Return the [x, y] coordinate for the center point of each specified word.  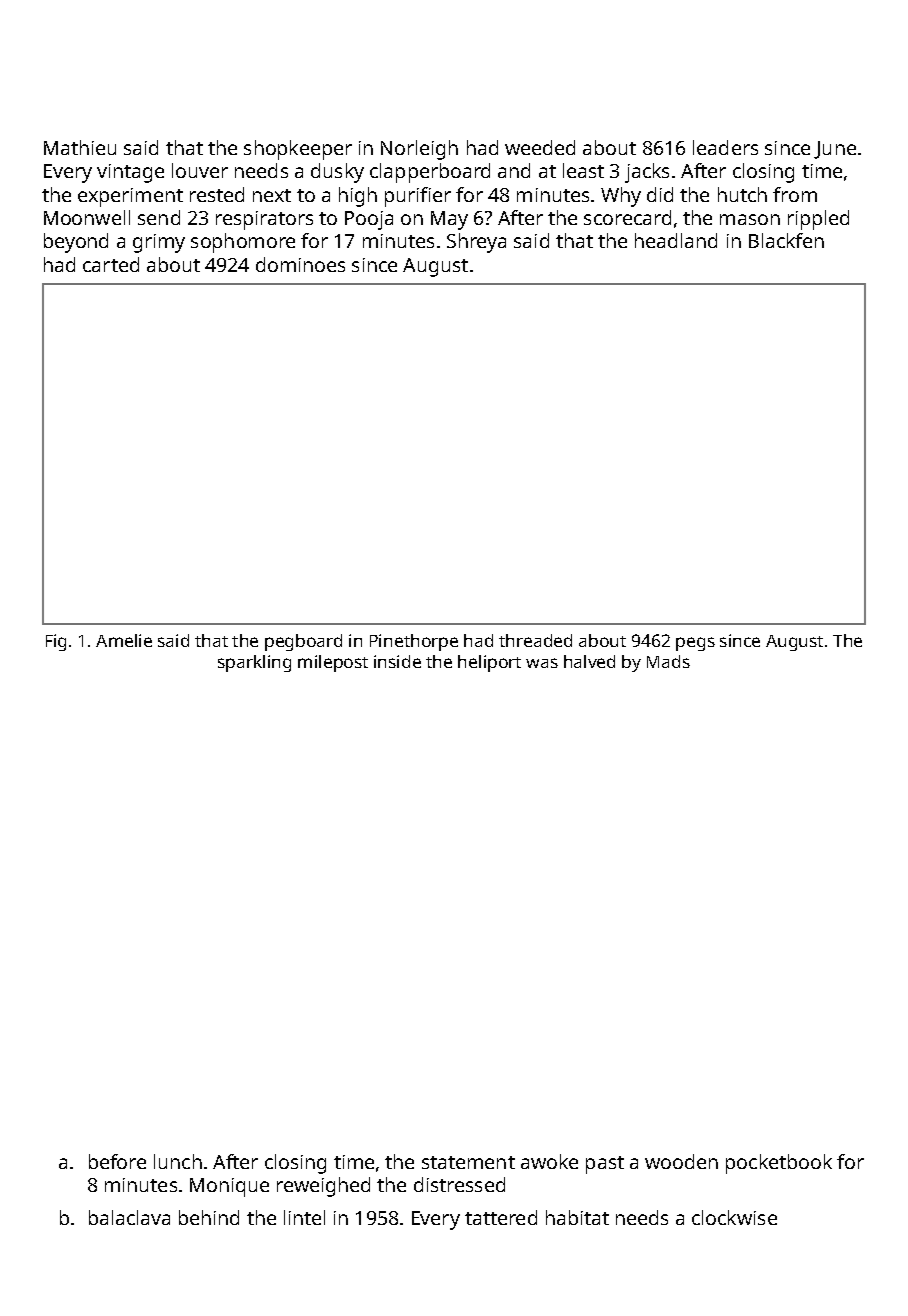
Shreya [476, 243]
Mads [668, 661]
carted [111, 264]
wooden [681, 1161]
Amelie [124, 640]
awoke [549, 1161]
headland [676, 240]
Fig [56, 642]
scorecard [627, 217]
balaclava [129, 1217]
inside [397, 661]
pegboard [303, 642]
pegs [695, 644]
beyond [76, 243]
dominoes [300, 264]
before [117, 1161]
